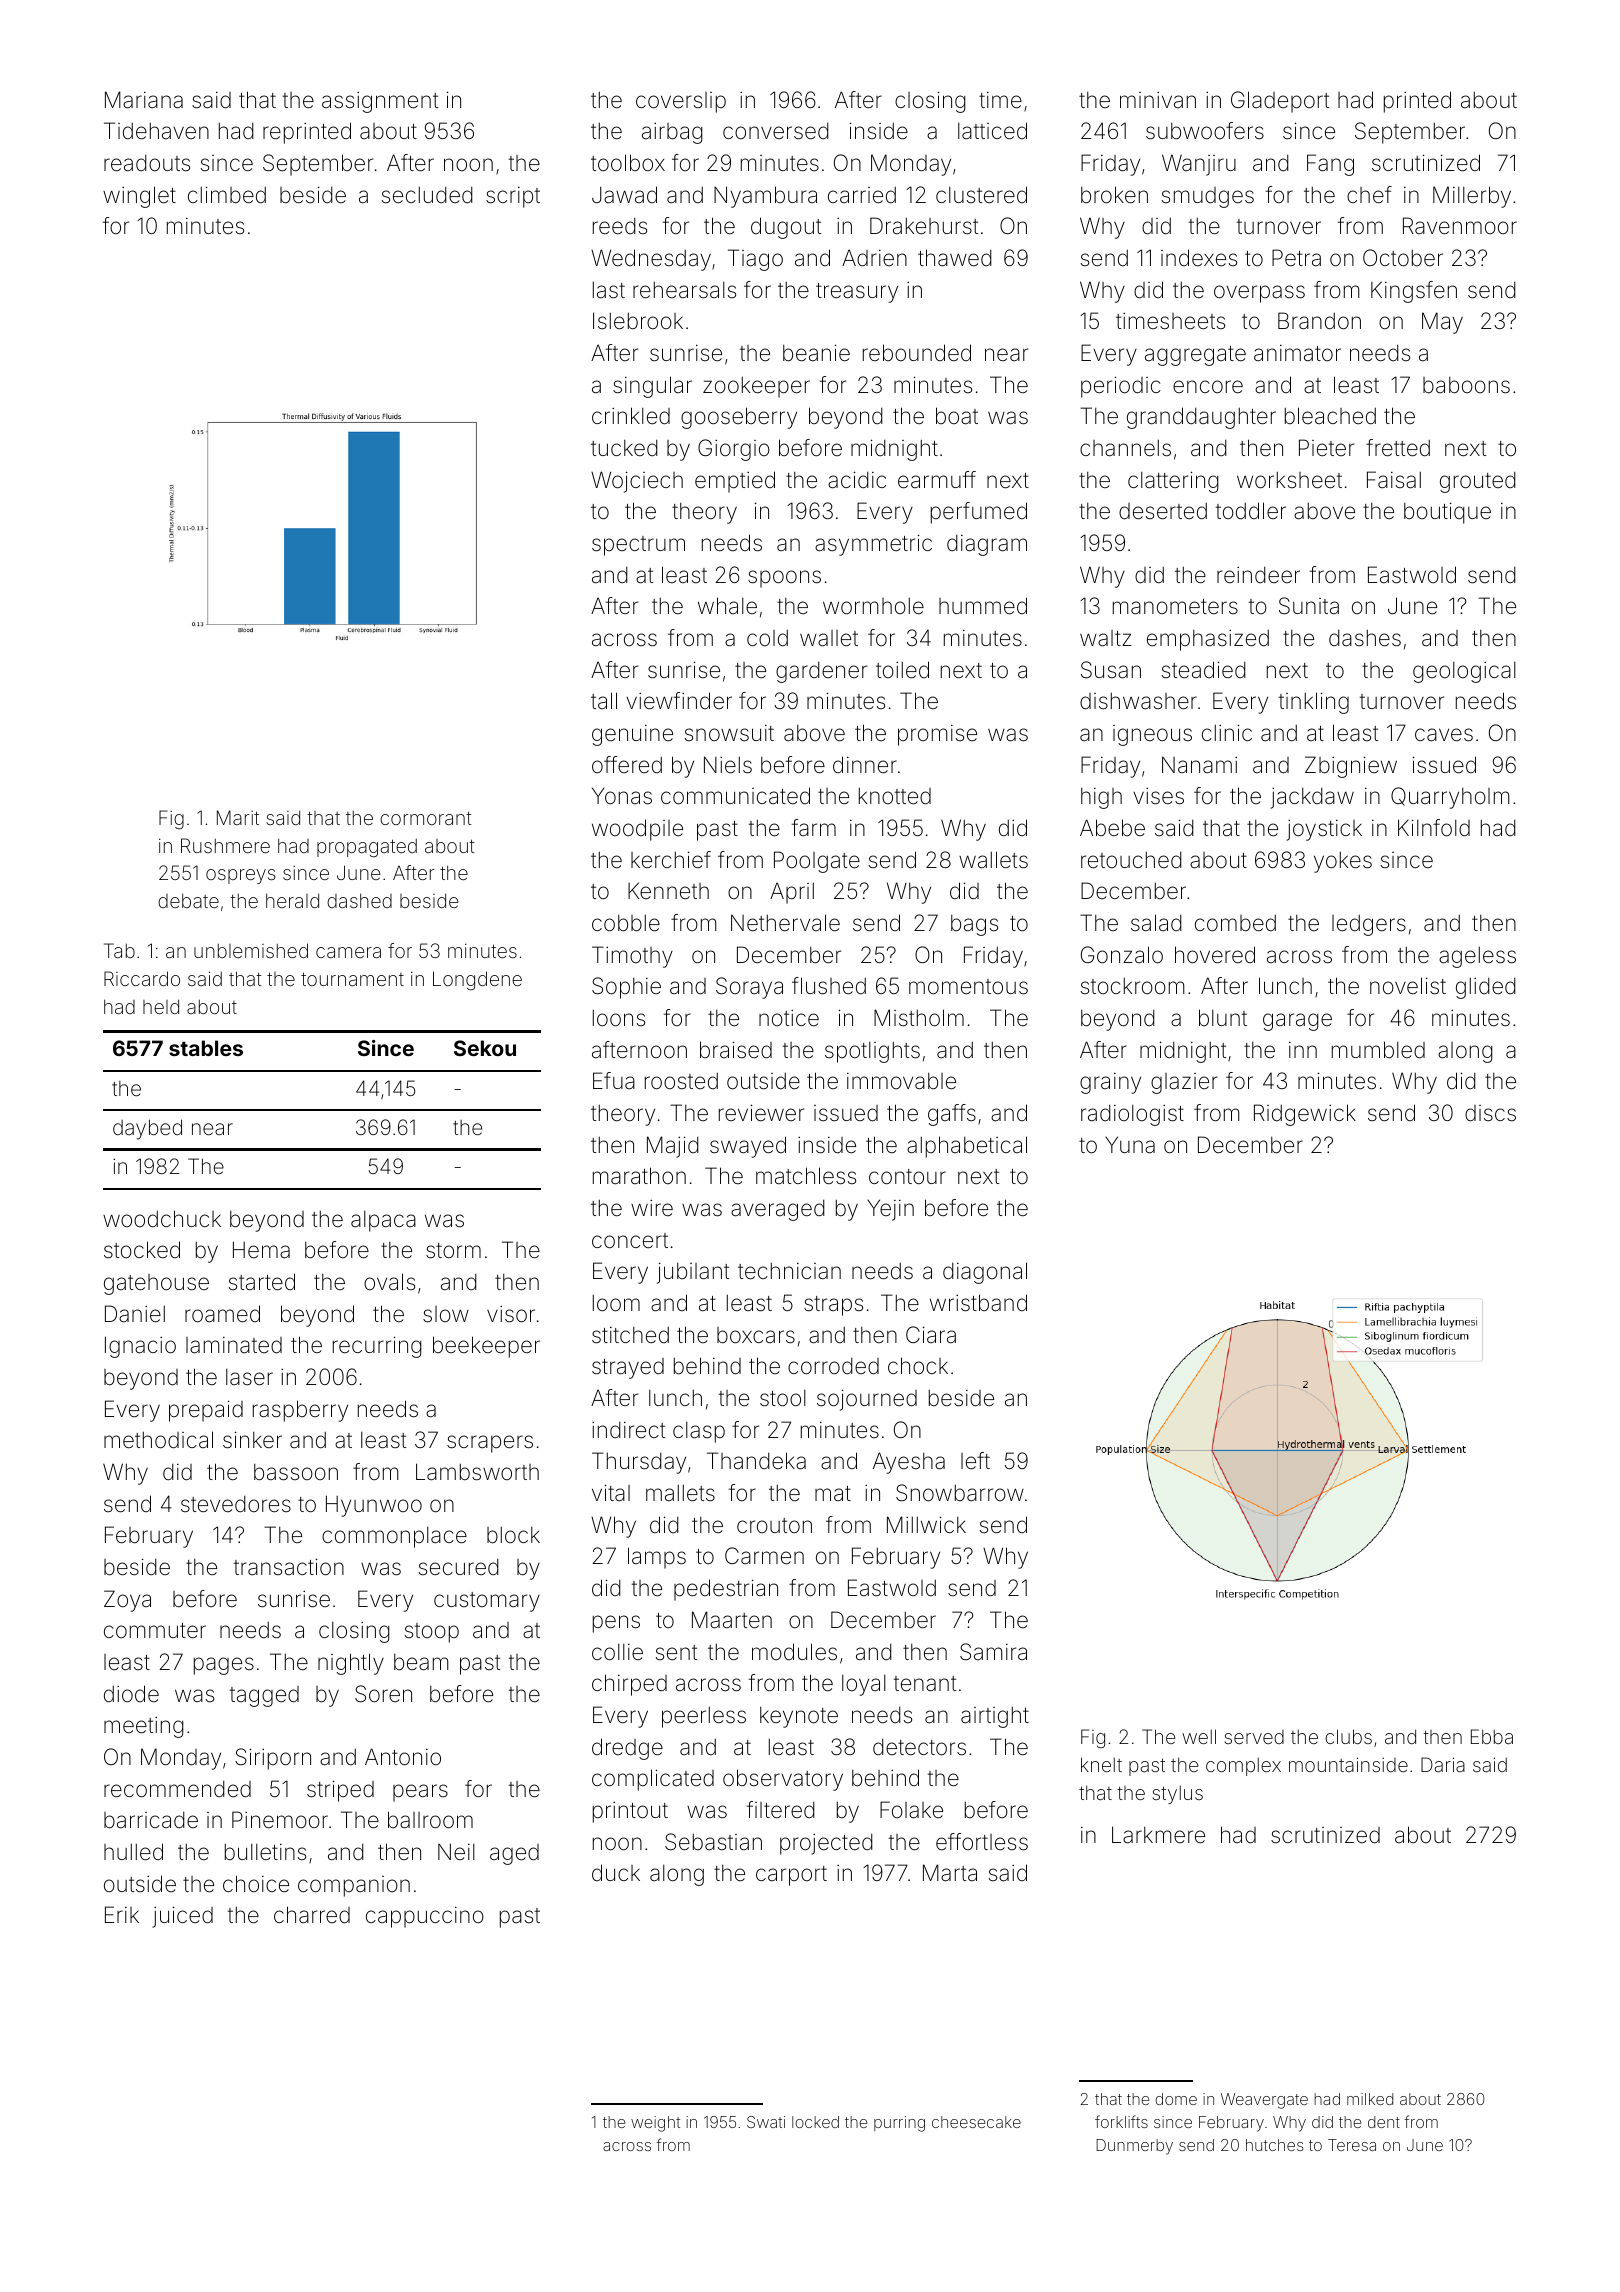  What do you see at coordinates (312, 1915) in the screenshot?
I see `charred` at bounding box center [312, 1915].
